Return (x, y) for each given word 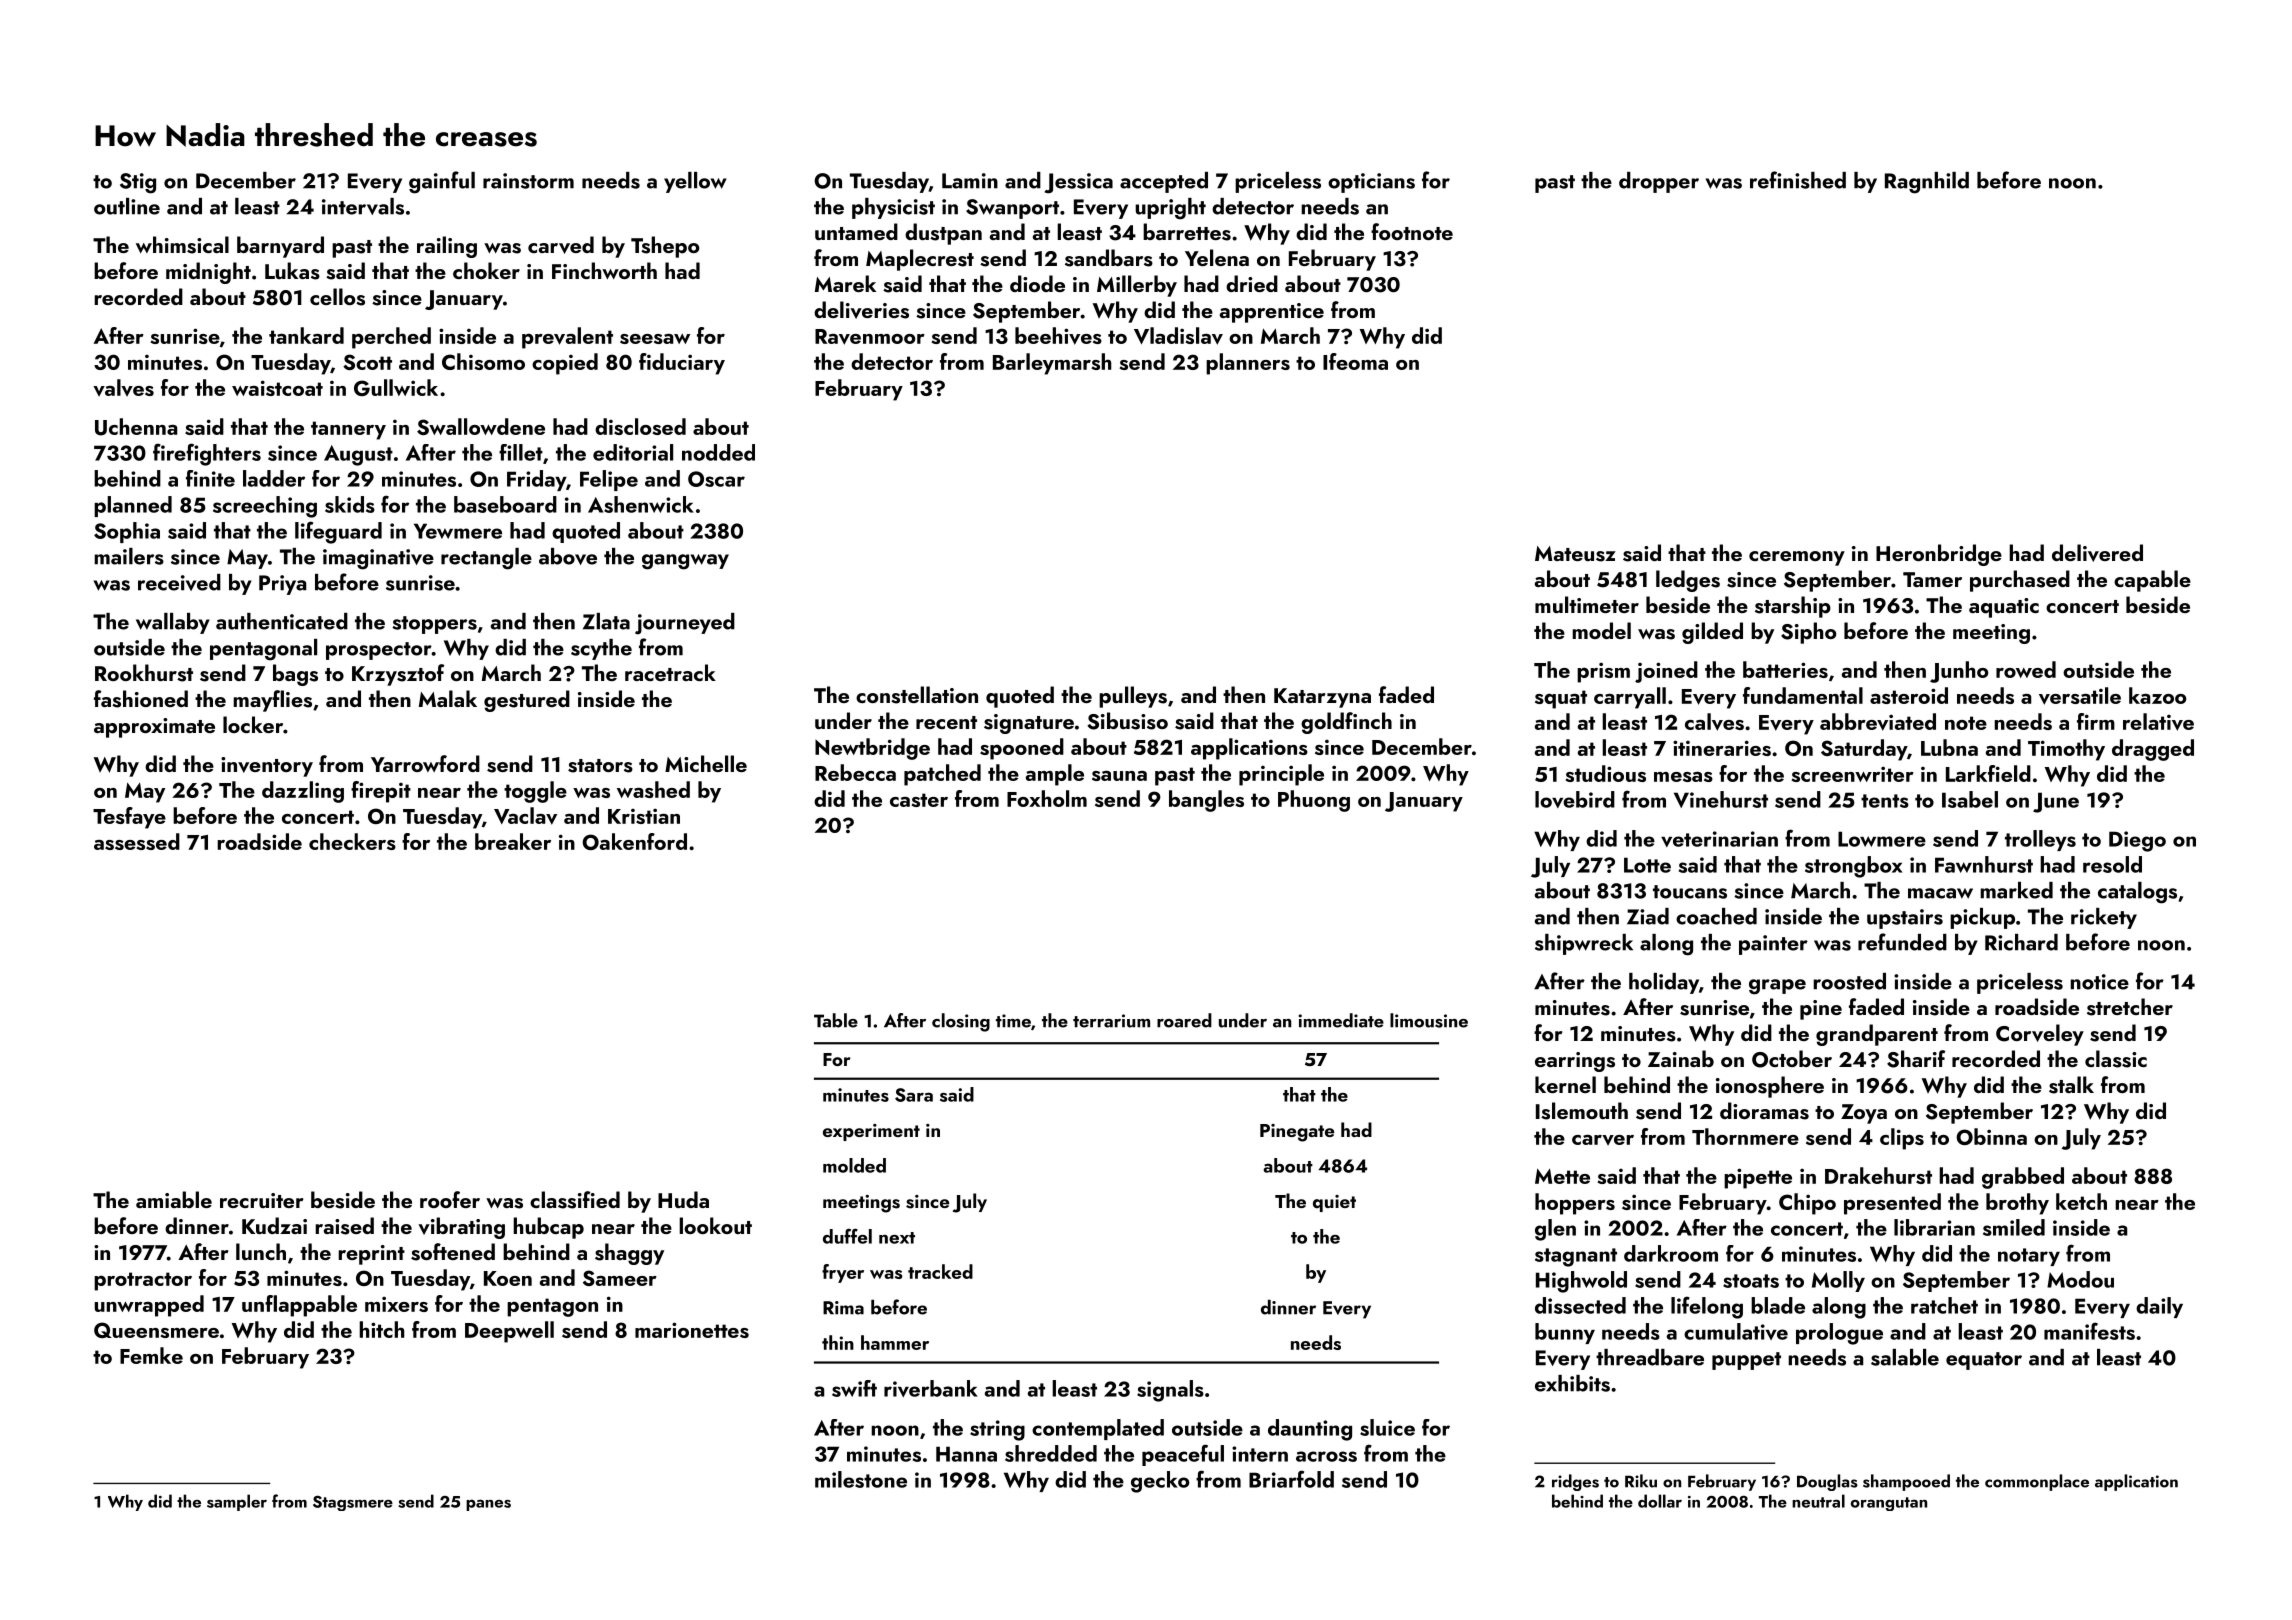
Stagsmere (353, 1503)
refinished (1798, 180)
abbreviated (1878, 722)
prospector (379, 651)
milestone (861, 1479)
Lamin (970, 181)
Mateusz (1575, 554)
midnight (208, 273)
